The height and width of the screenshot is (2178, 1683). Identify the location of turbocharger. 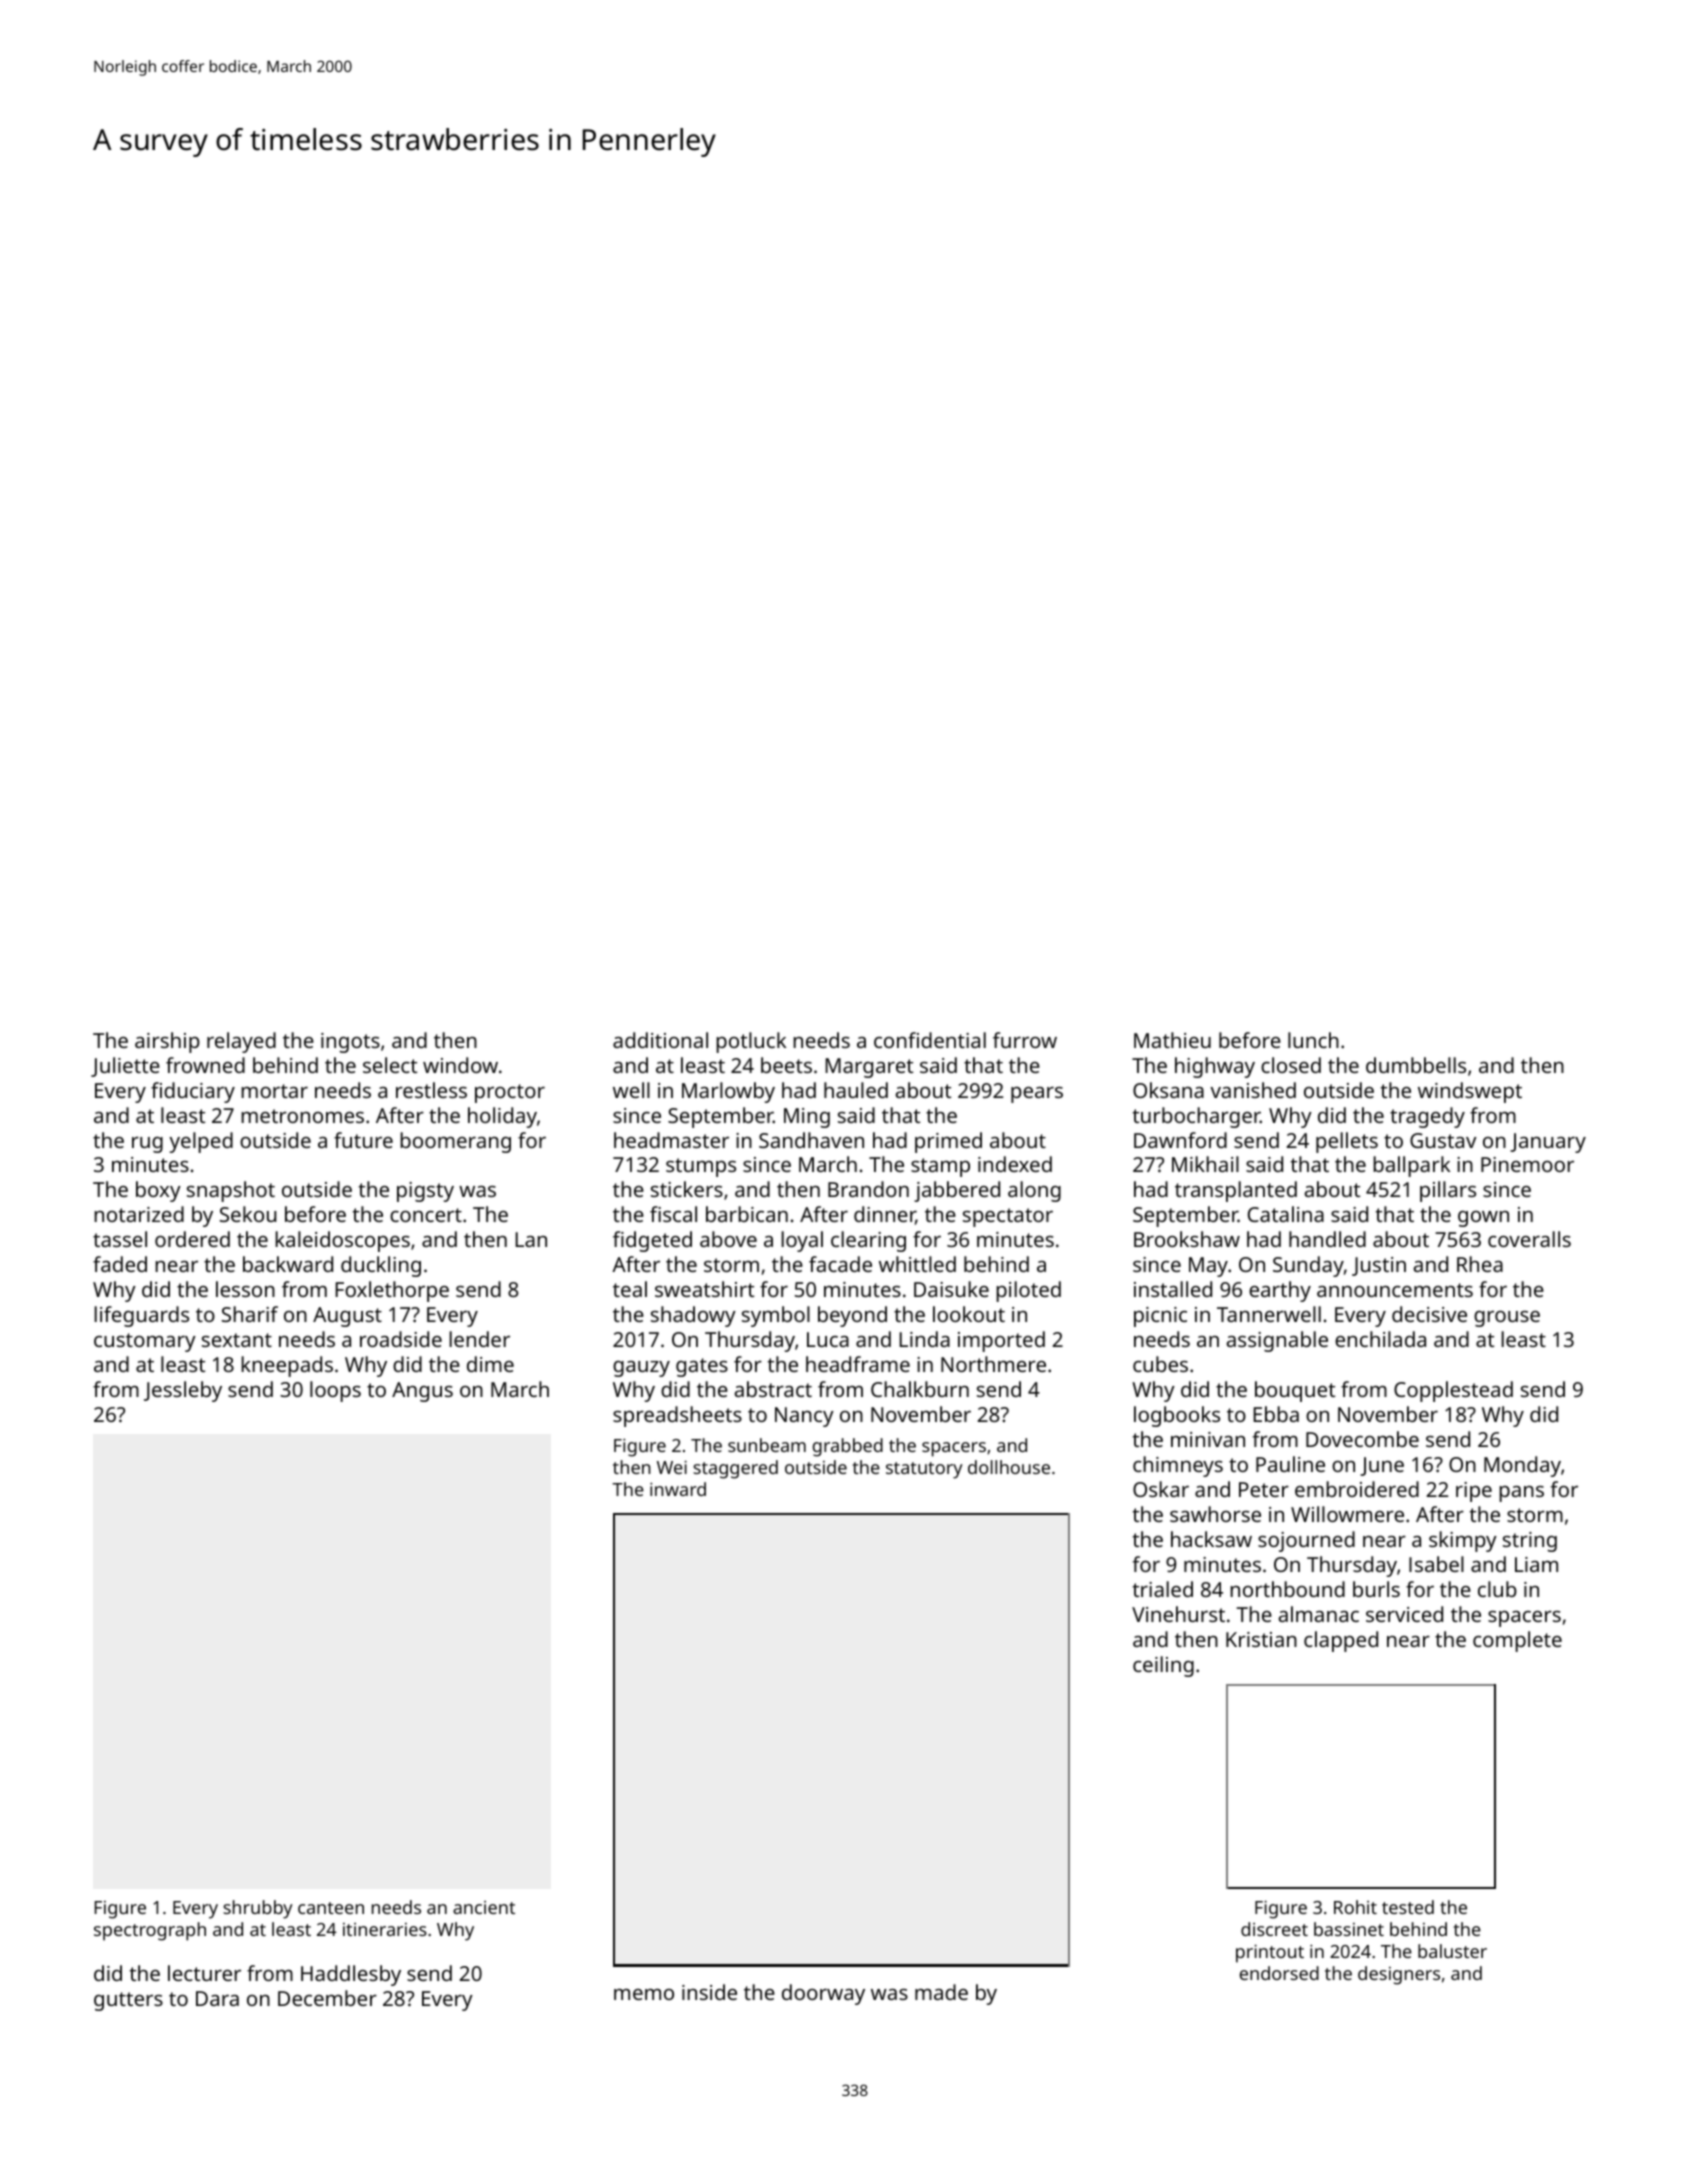
(1196, 1117).
